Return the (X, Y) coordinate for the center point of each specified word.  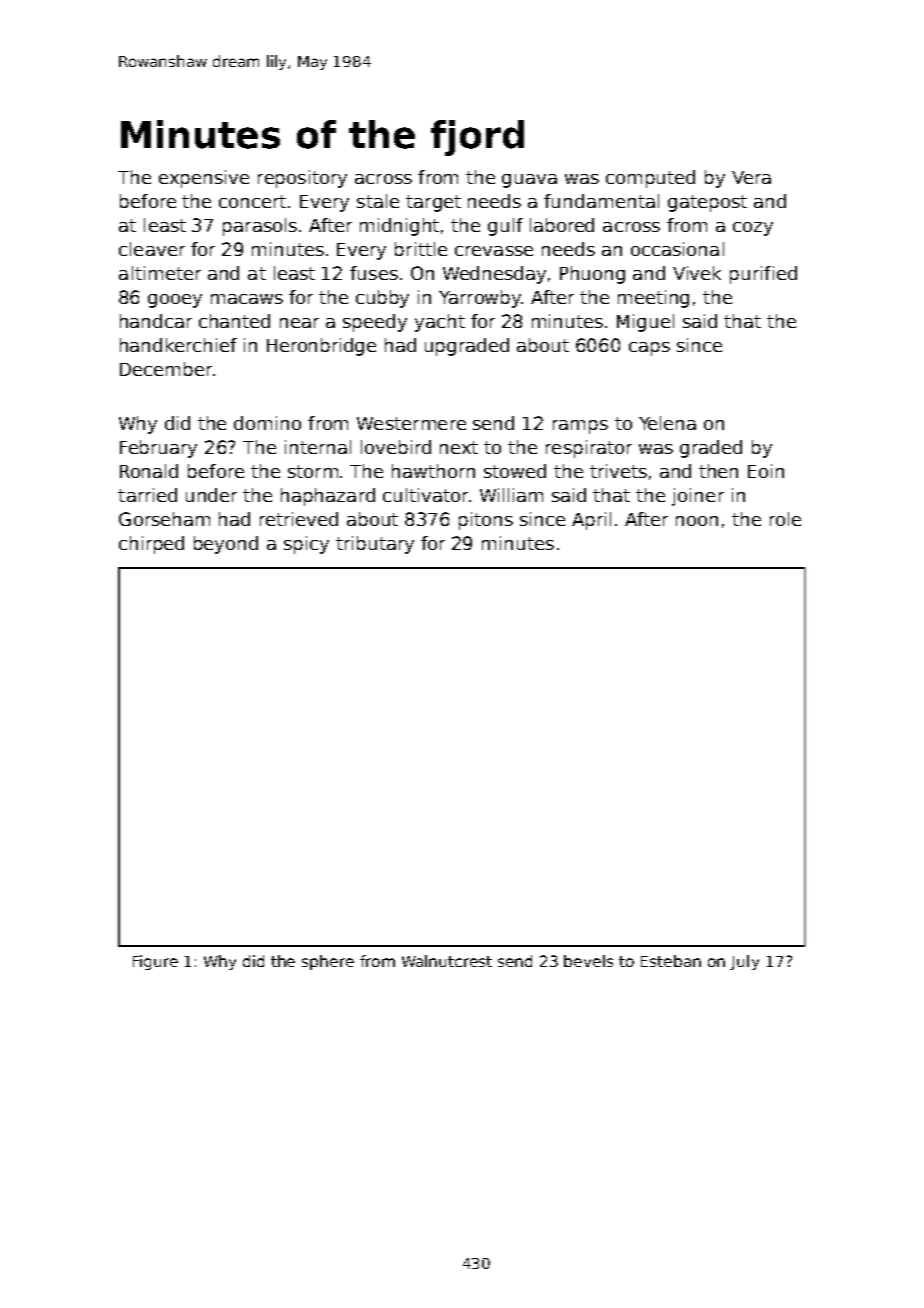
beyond (226, 545)
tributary (375, 545)
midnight (399, 227)
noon (697, 521)
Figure (155, 962)
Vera (751, 177)
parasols (260, 227)
